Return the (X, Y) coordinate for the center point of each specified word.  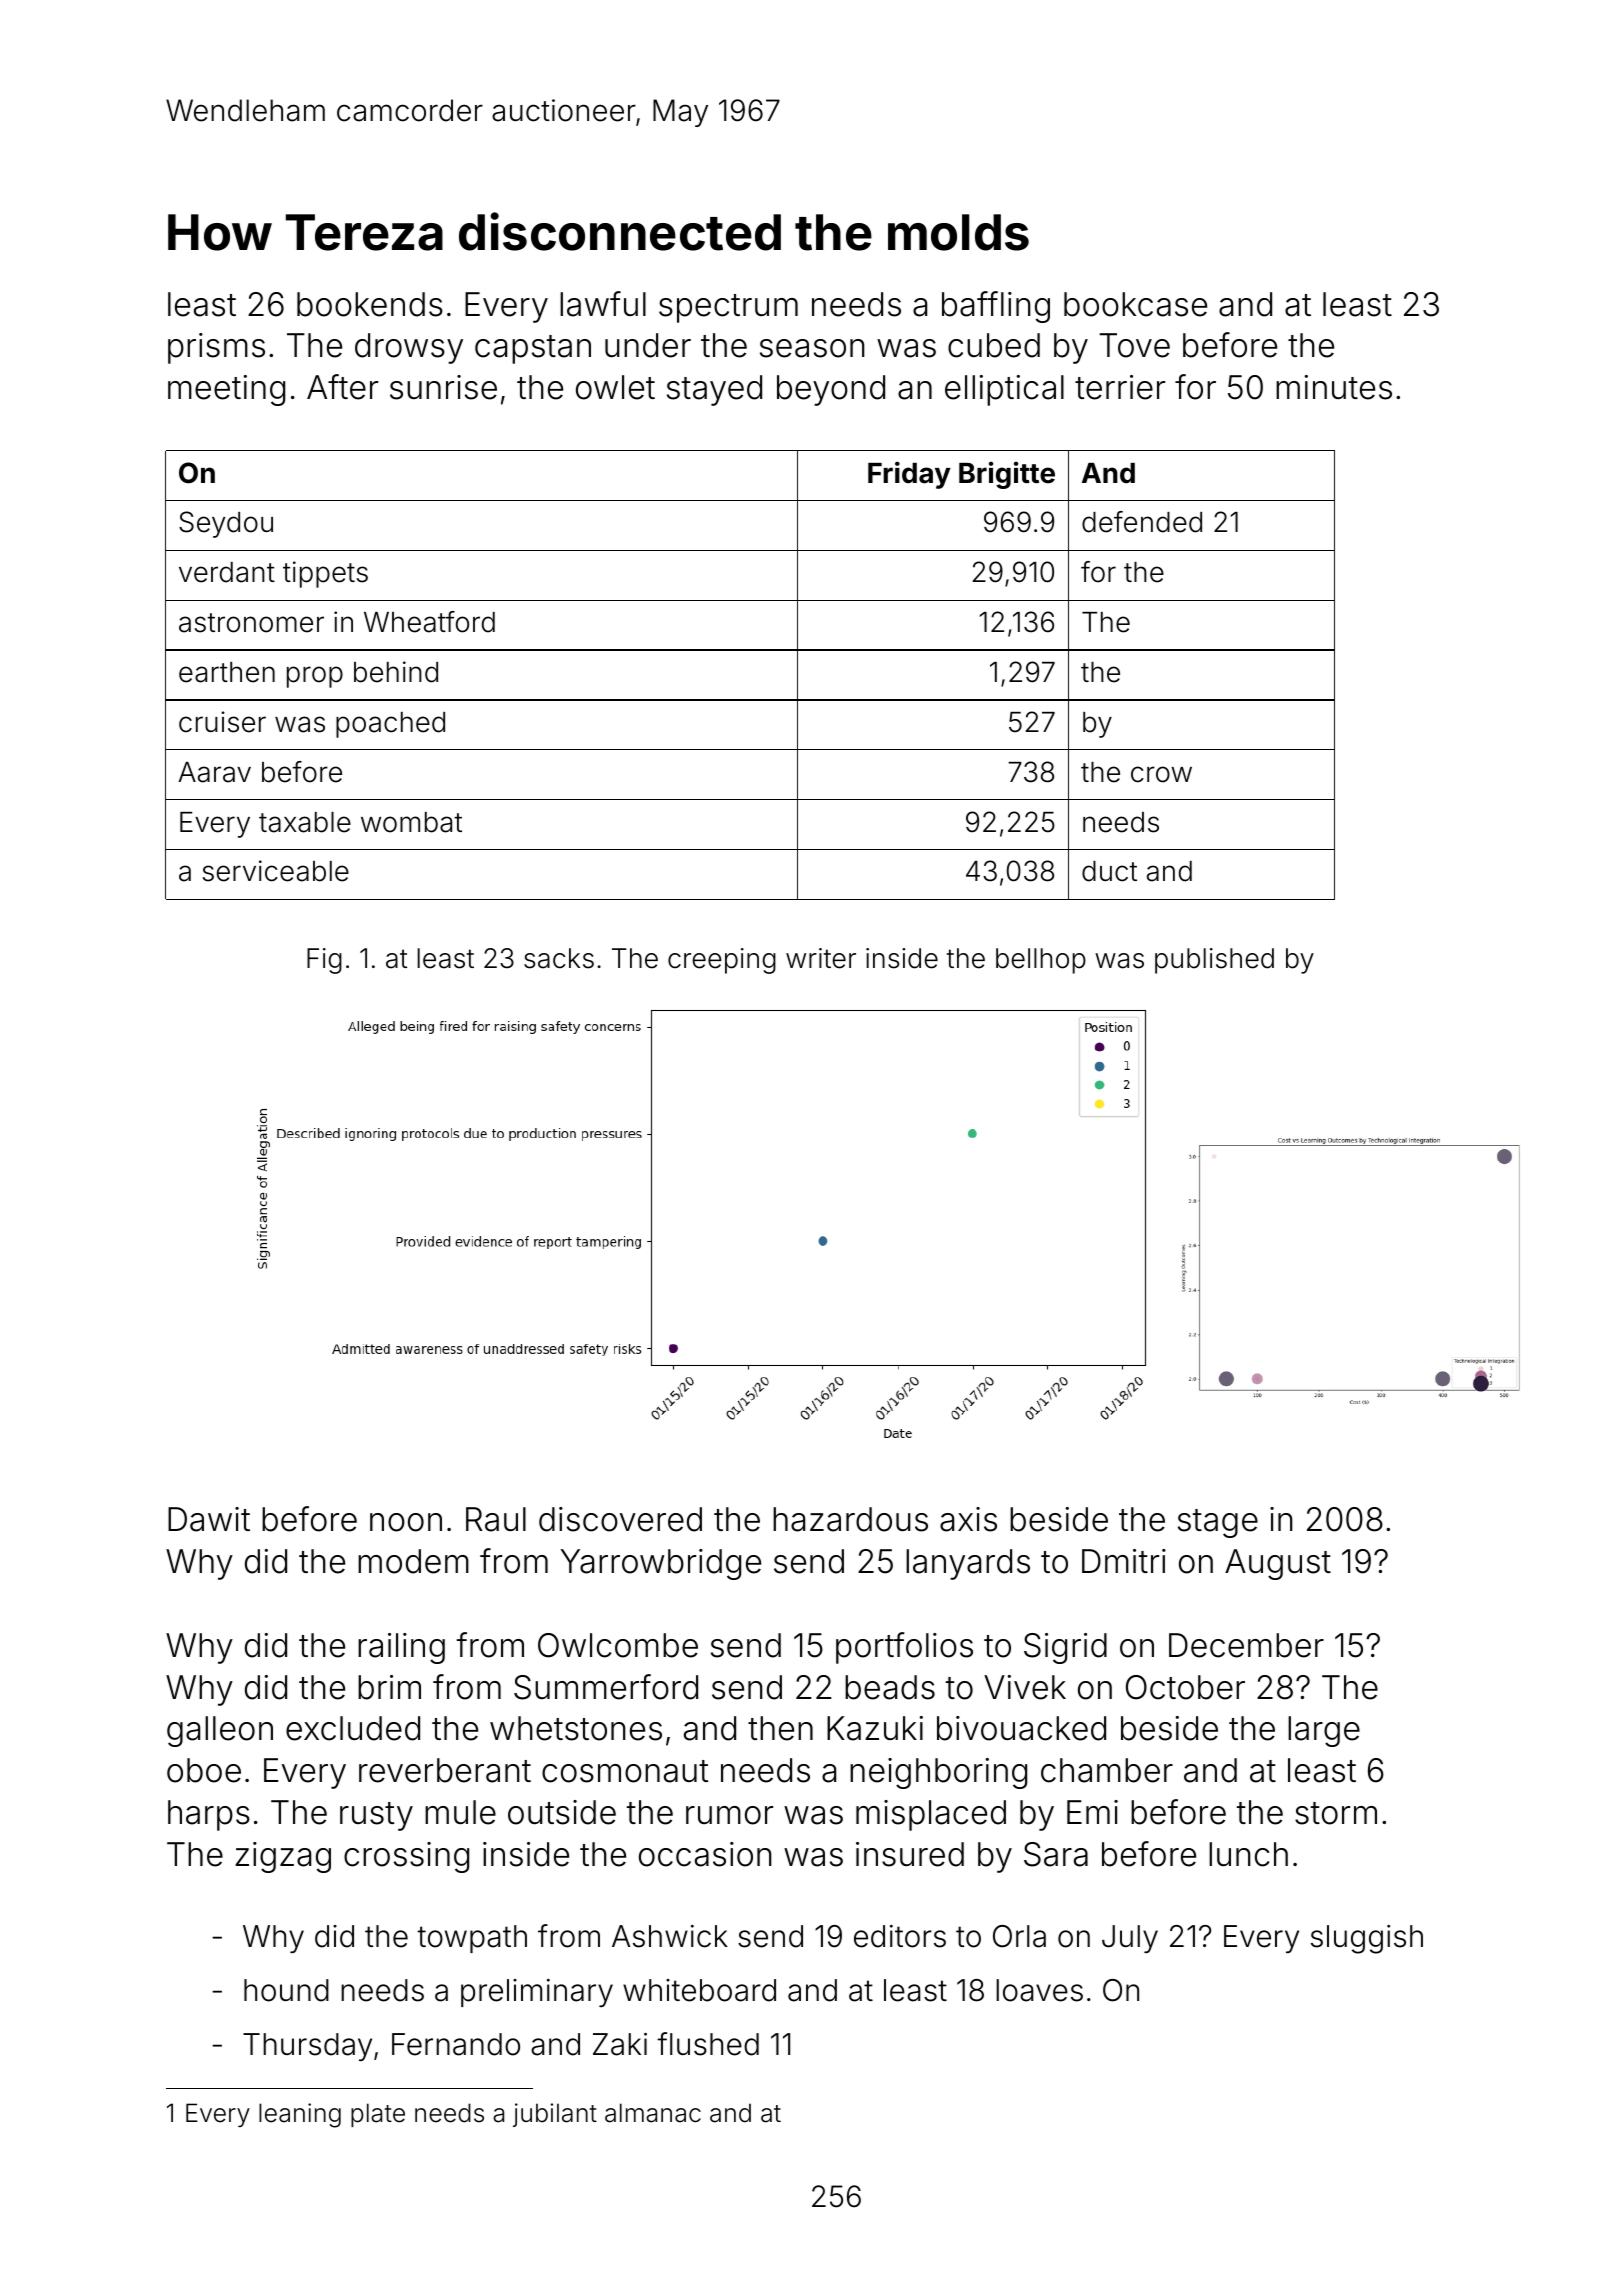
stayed (714, 390)
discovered (620, 1519)
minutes (1334, 387)
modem (413, 1561)
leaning (300, 2115)
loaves (1039, 1990)
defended (1142, 522)
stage (1218, 1523)
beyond (831, 390)
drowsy (409, 348)
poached (390, 725)
